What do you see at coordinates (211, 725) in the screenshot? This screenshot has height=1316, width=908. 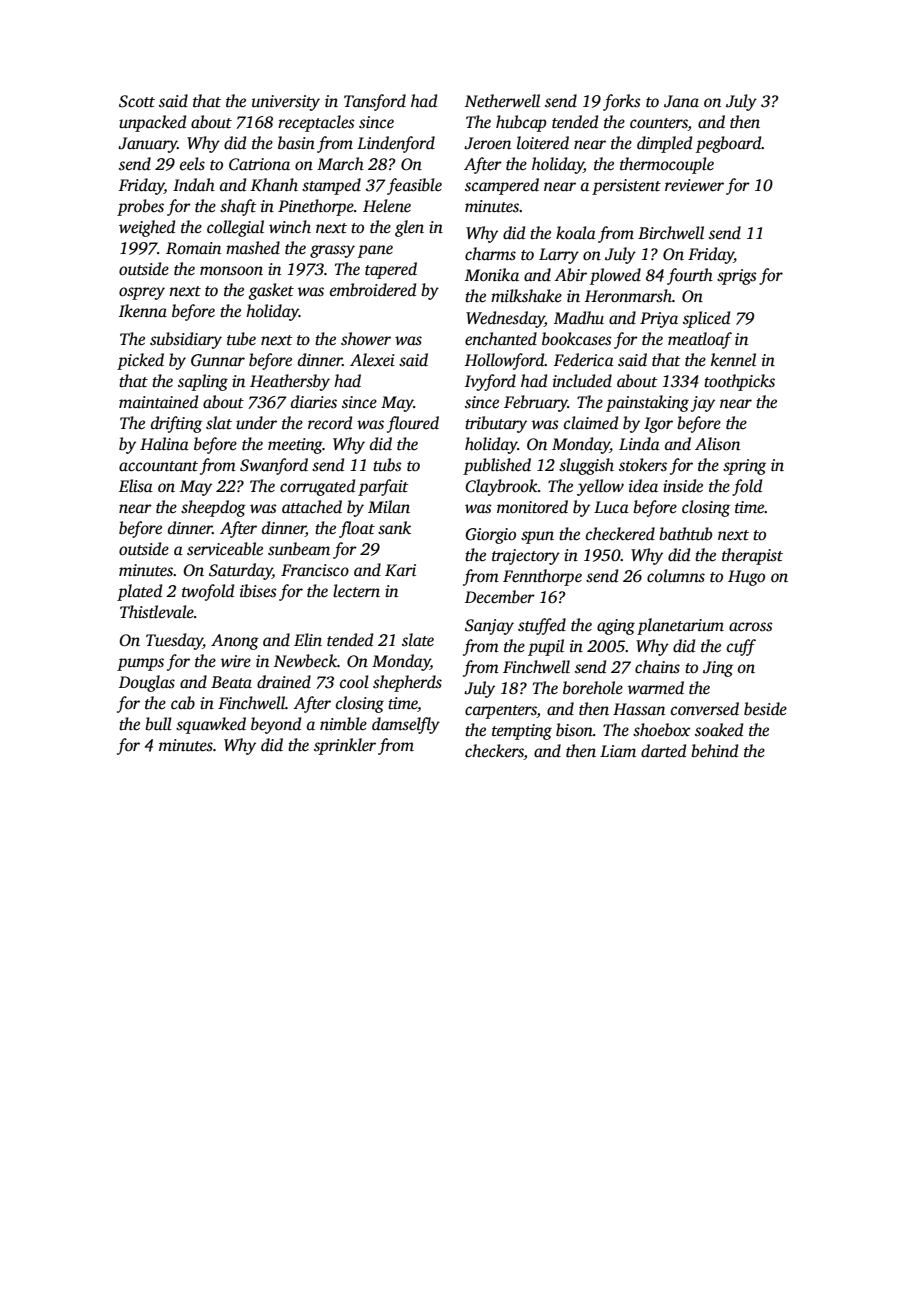 I see `squawked` at bounding box center [211, 725].
